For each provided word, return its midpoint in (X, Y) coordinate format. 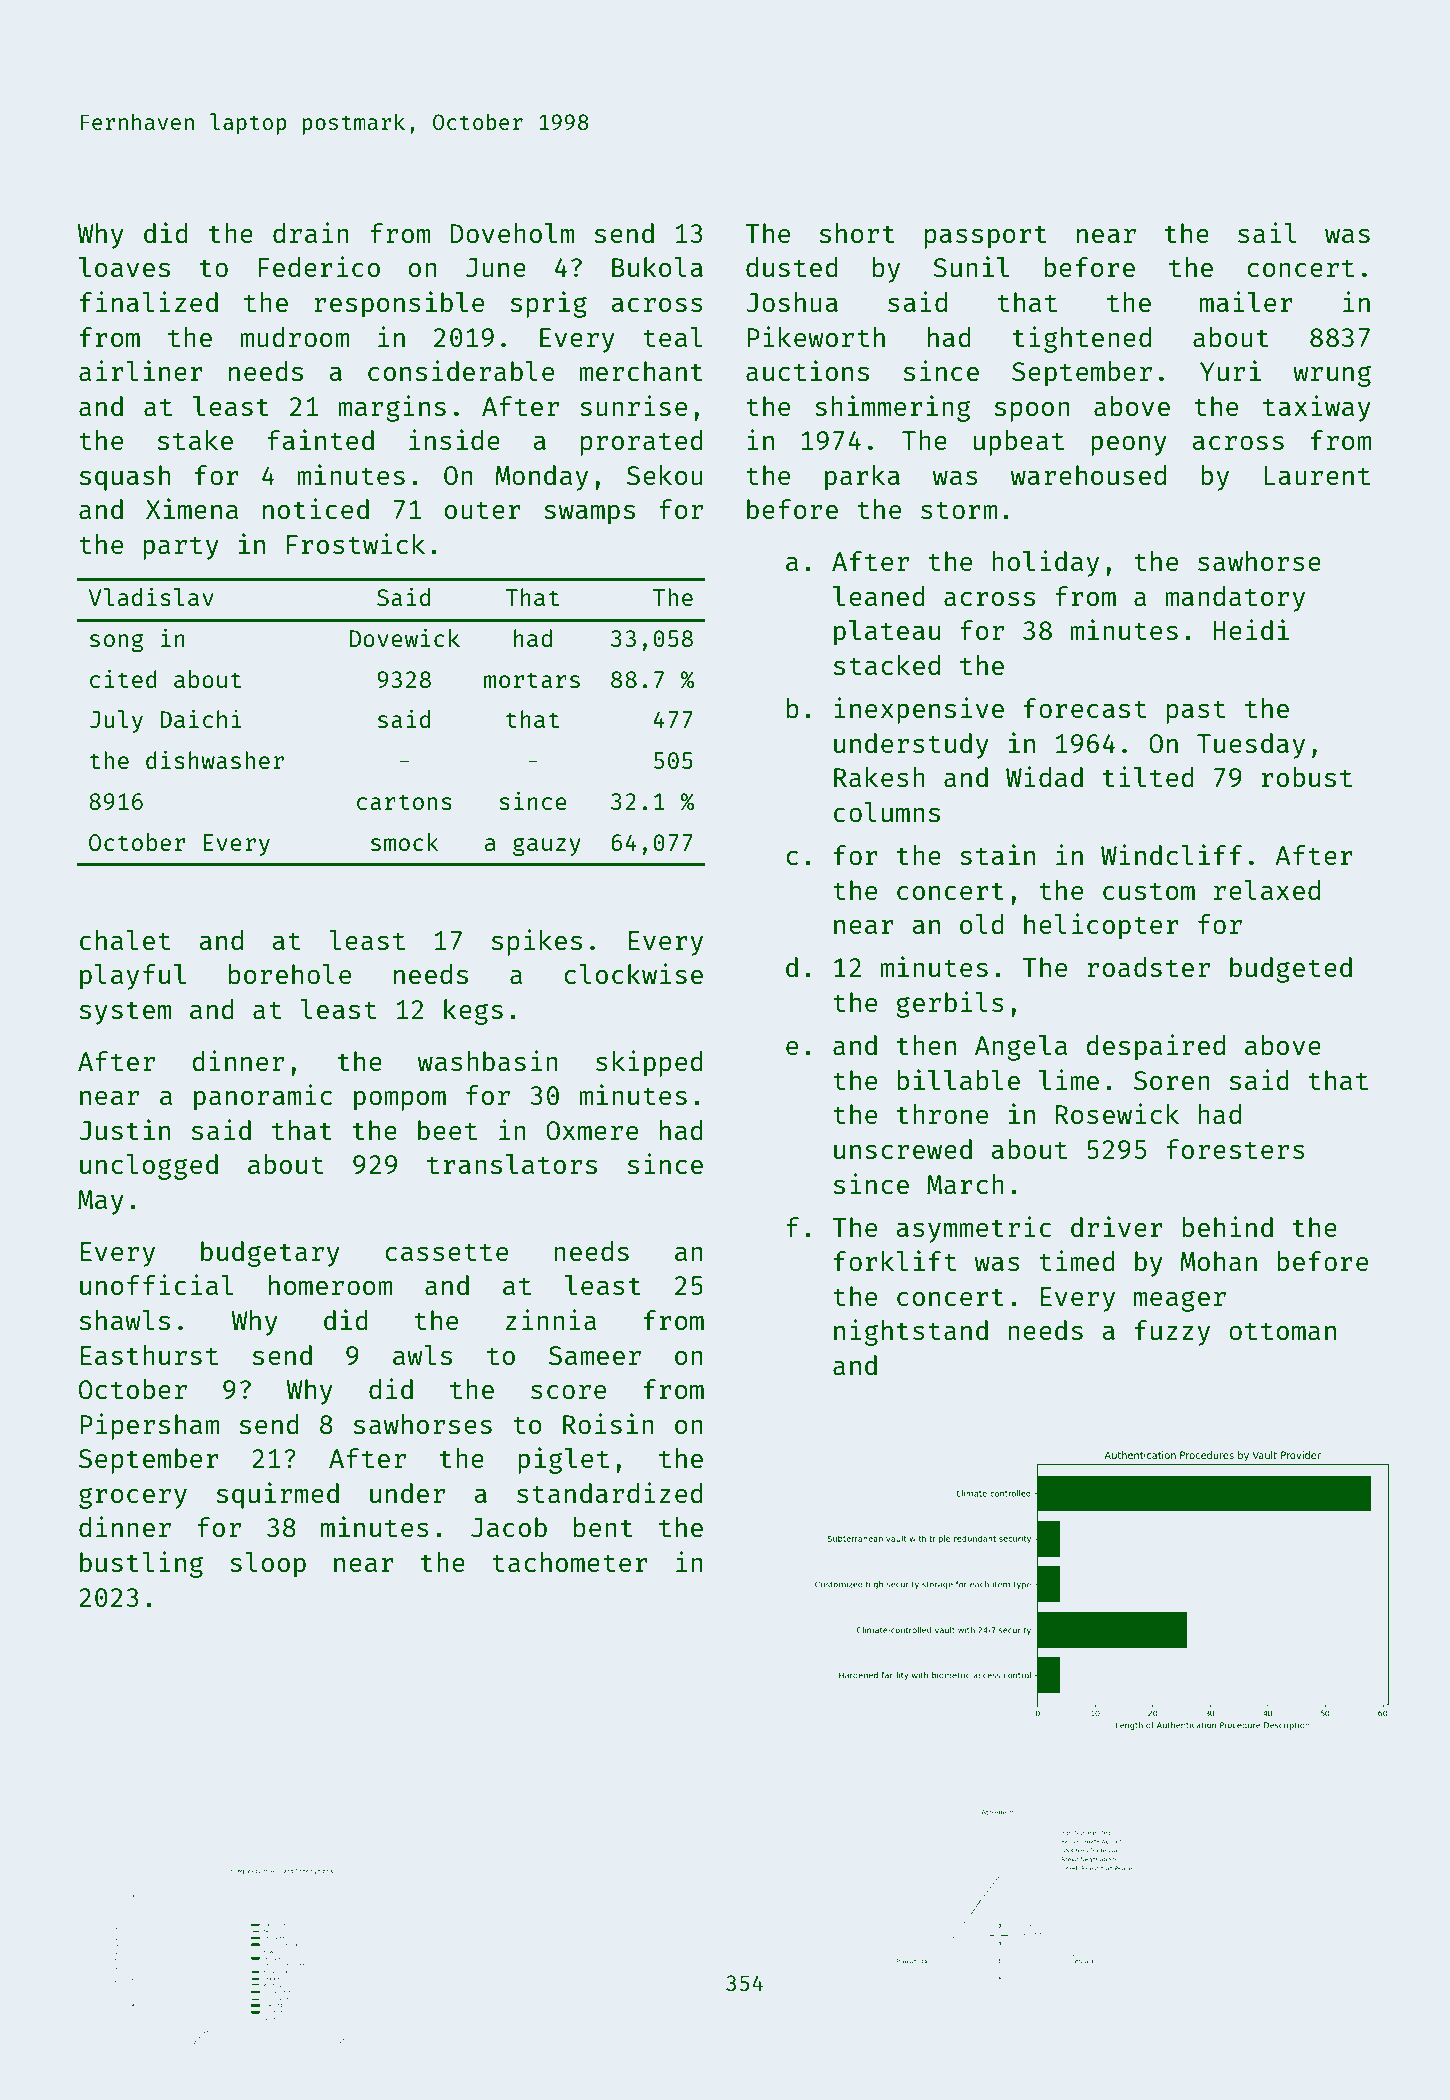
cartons (404, 802)
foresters (1235, 1149)
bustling (141, 1564)
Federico (319, 266)
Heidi (1251, 629)
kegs (473, 1012)
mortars (532, 680)
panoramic (263, 1097)
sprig (549, 304)
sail (1267, 232)
